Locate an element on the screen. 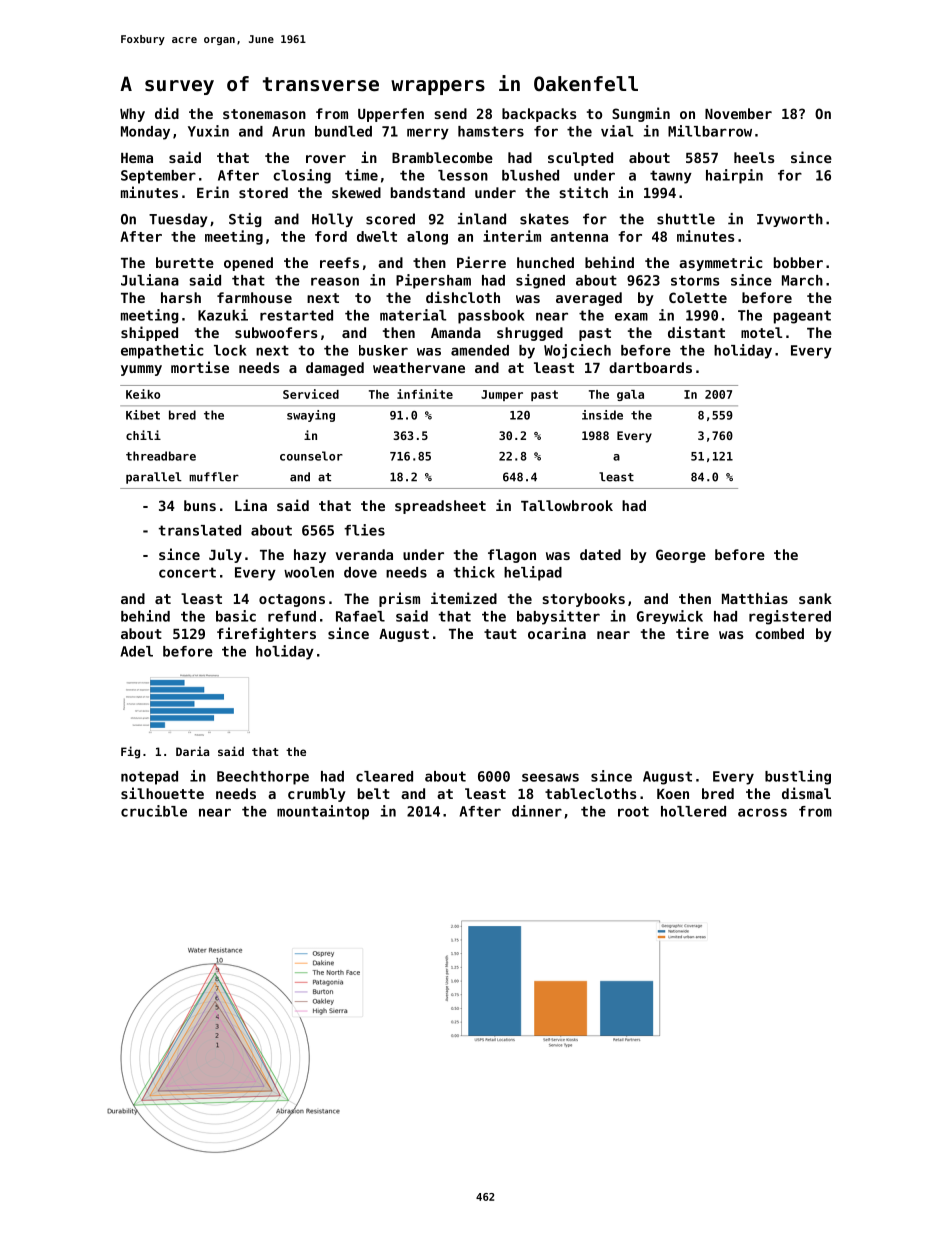 Image resolution: width=952 pixels, height=1233 pixels. mountaintop is located at coordinates (323, 812).
